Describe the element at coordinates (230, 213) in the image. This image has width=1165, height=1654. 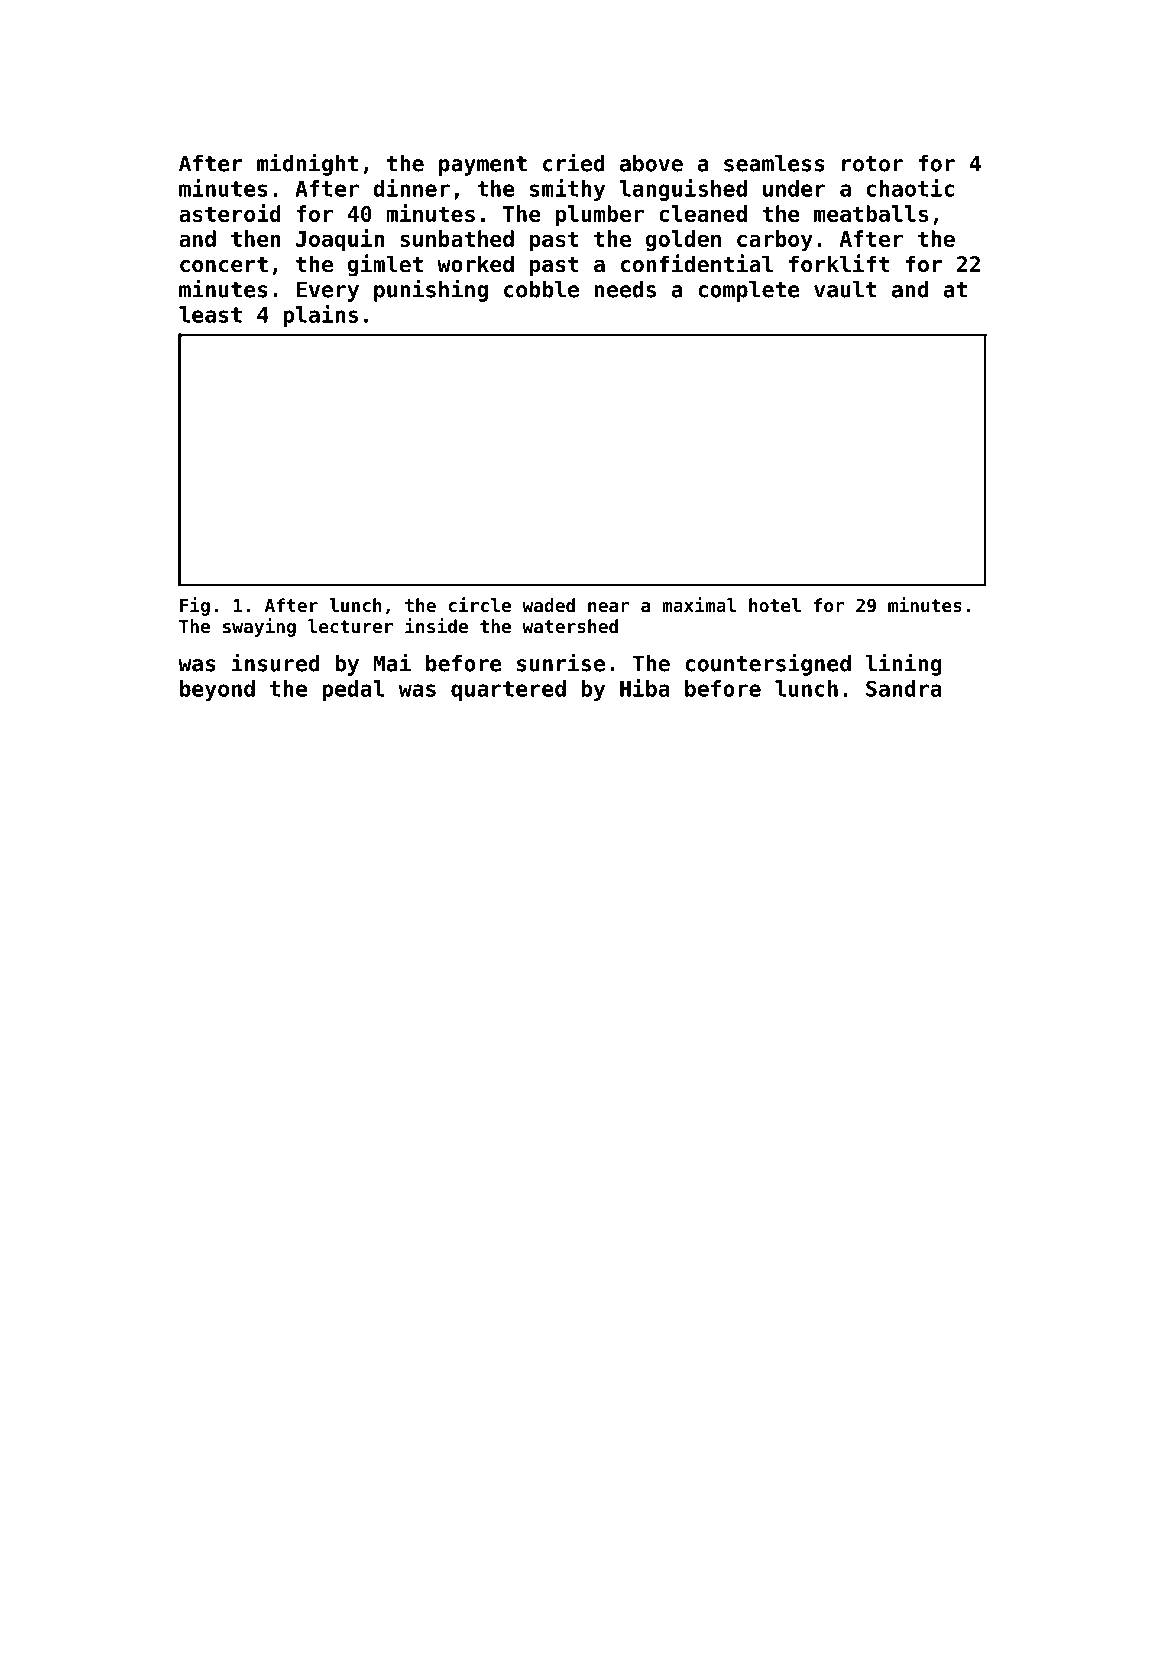
I see `asteroid` at that location.
